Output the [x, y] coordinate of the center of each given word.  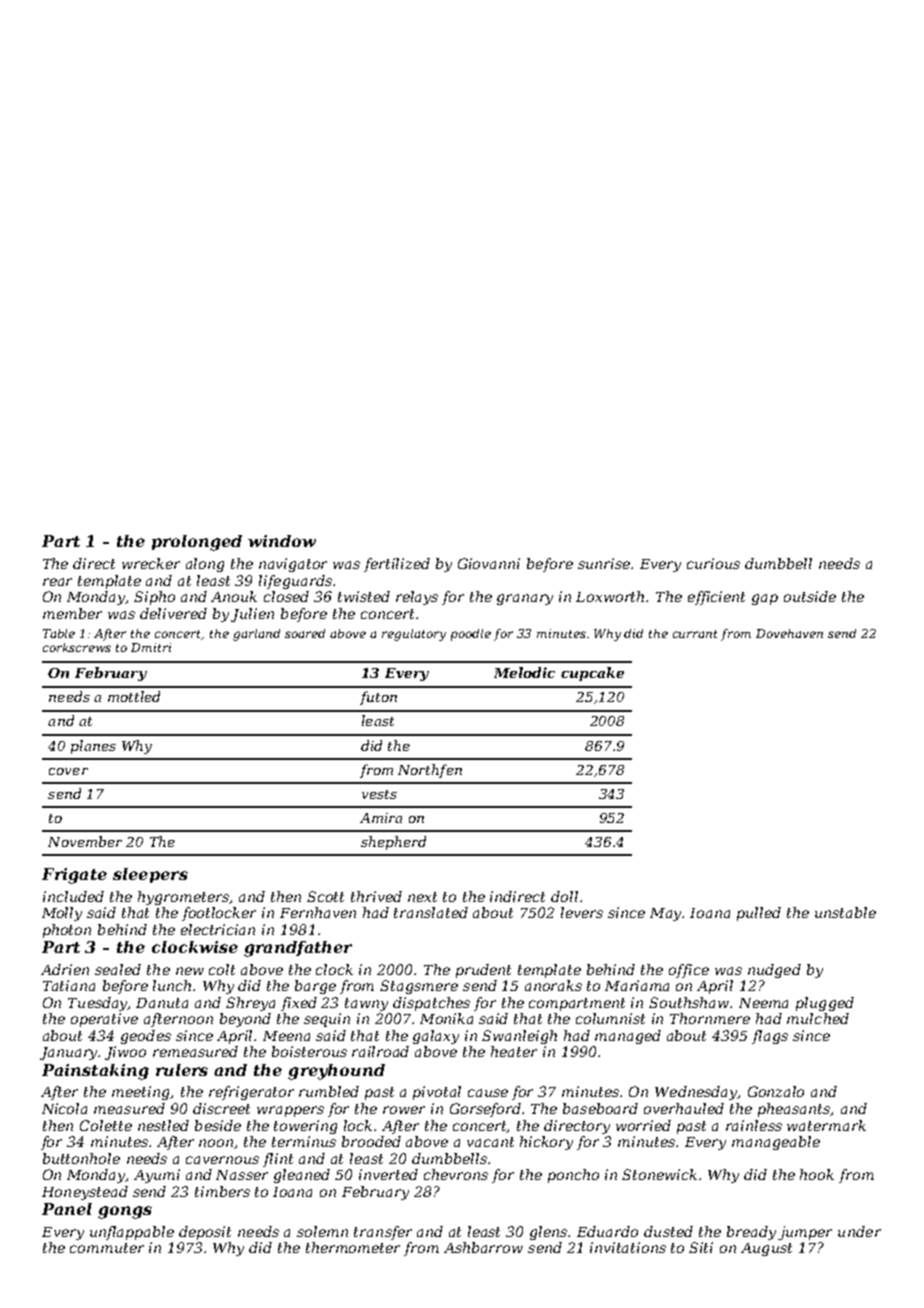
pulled [759, 914]
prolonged [197, 543]
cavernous [222, 1160]
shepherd [393, 843]
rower [404, 1110]
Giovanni [489, 563]
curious [713, 563]
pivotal [437, 1093]
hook [817, 1174]
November [85, 841]
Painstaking [95, 1072]
